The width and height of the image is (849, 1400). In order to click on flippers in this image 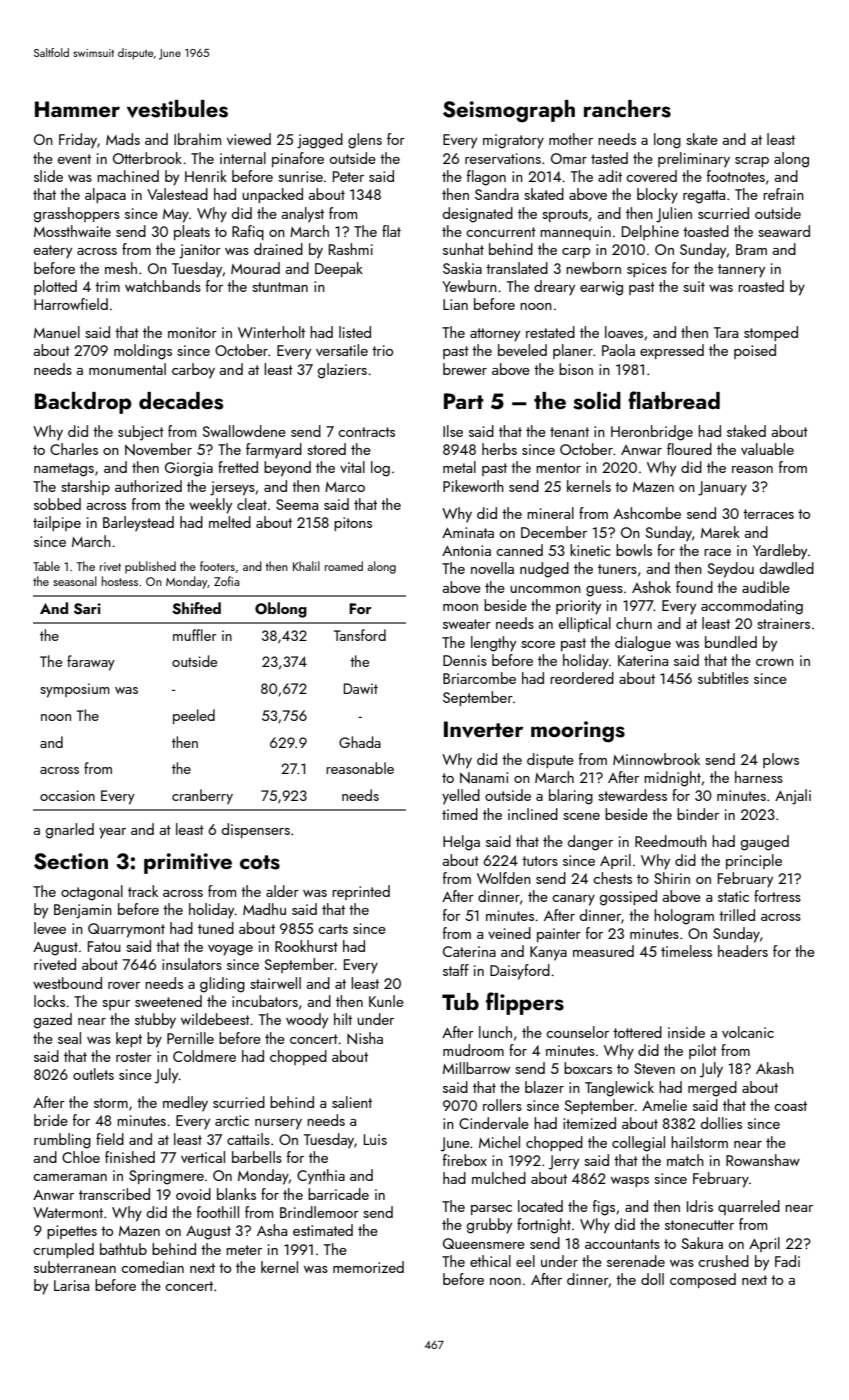, I will do `click(525, 1003)`.
